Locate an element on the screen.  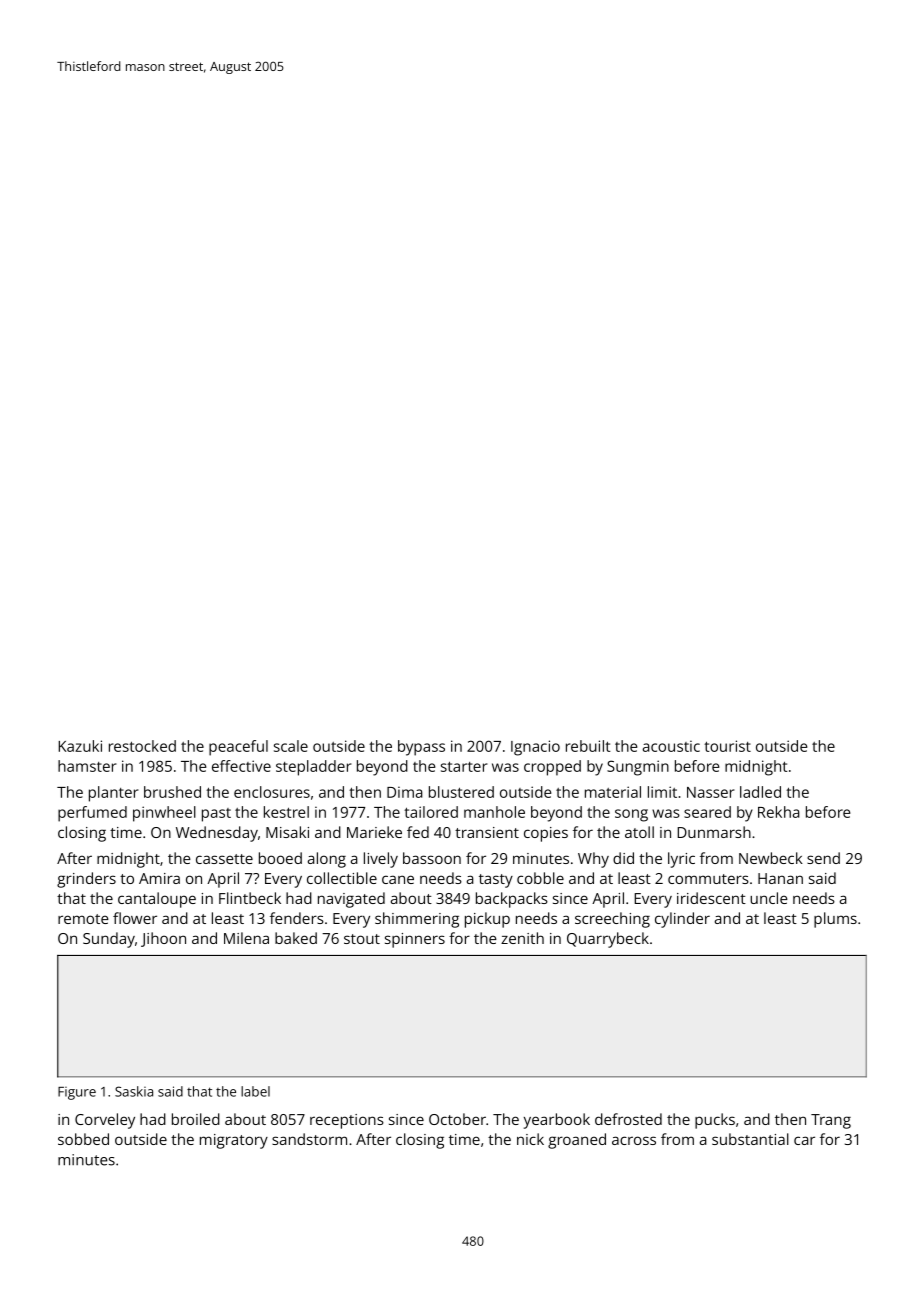
spinners is located at coordinates (415, 940).
